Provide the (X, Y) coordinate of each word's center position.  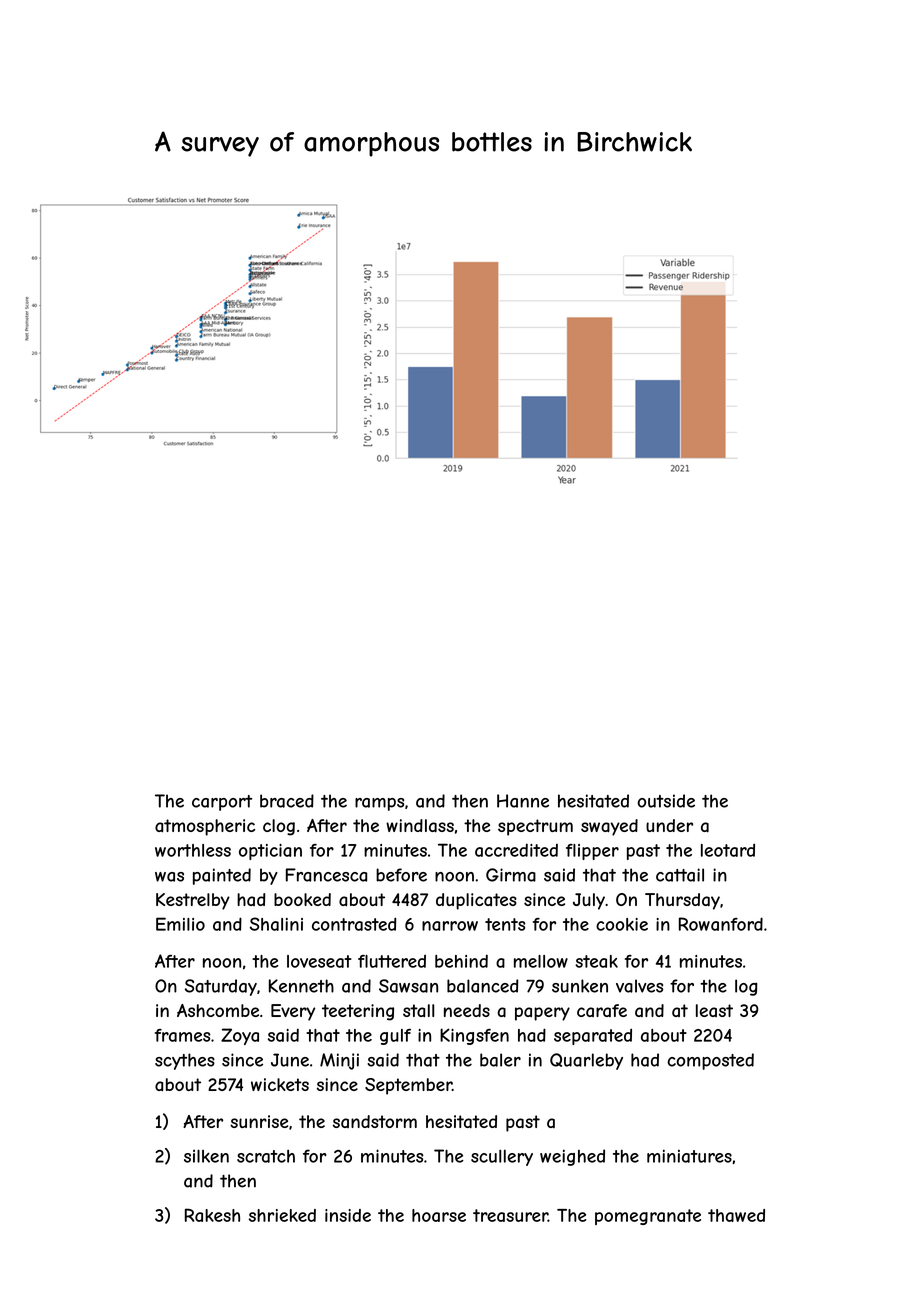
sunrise (259, 1121)
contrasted (354, 924)
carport (222, 803)
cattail (680, 875)
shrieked (282, 1215)
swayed (609, 827)
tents (505, 924)
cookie (622, 924)
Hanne (523, 801)
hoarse (439, 1215)
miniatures (689, 1156)
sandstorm (375, 1121)
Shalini (276, 924)
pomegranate (648, 1217)
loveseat (319, 961)
